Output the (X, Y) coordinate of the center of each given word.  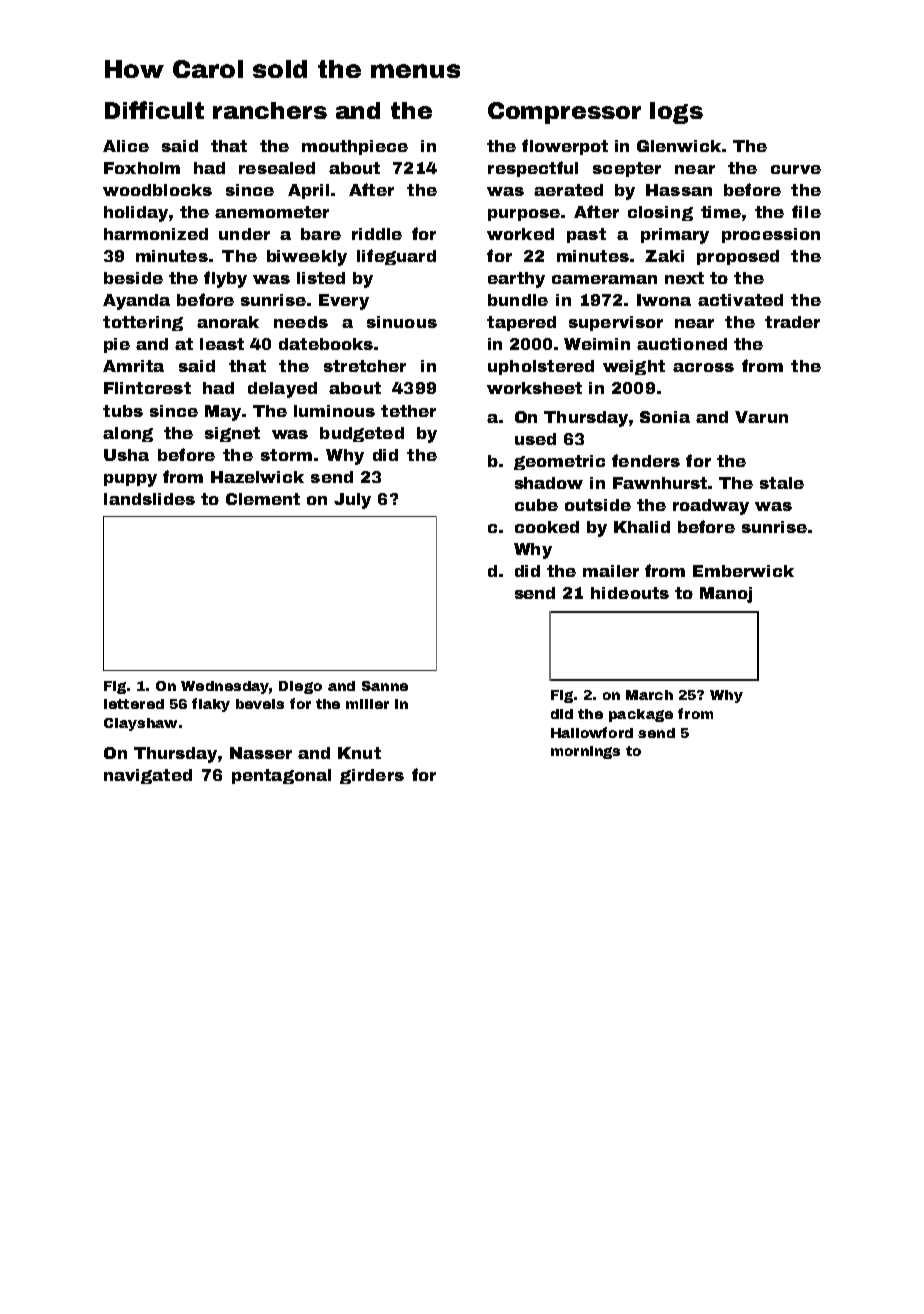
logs (676, 113)
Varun (761, 417)
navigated (148, 776)
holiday (136, 214)
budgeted (362, 434)
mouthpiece (355, 147)
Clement (263, 499)
